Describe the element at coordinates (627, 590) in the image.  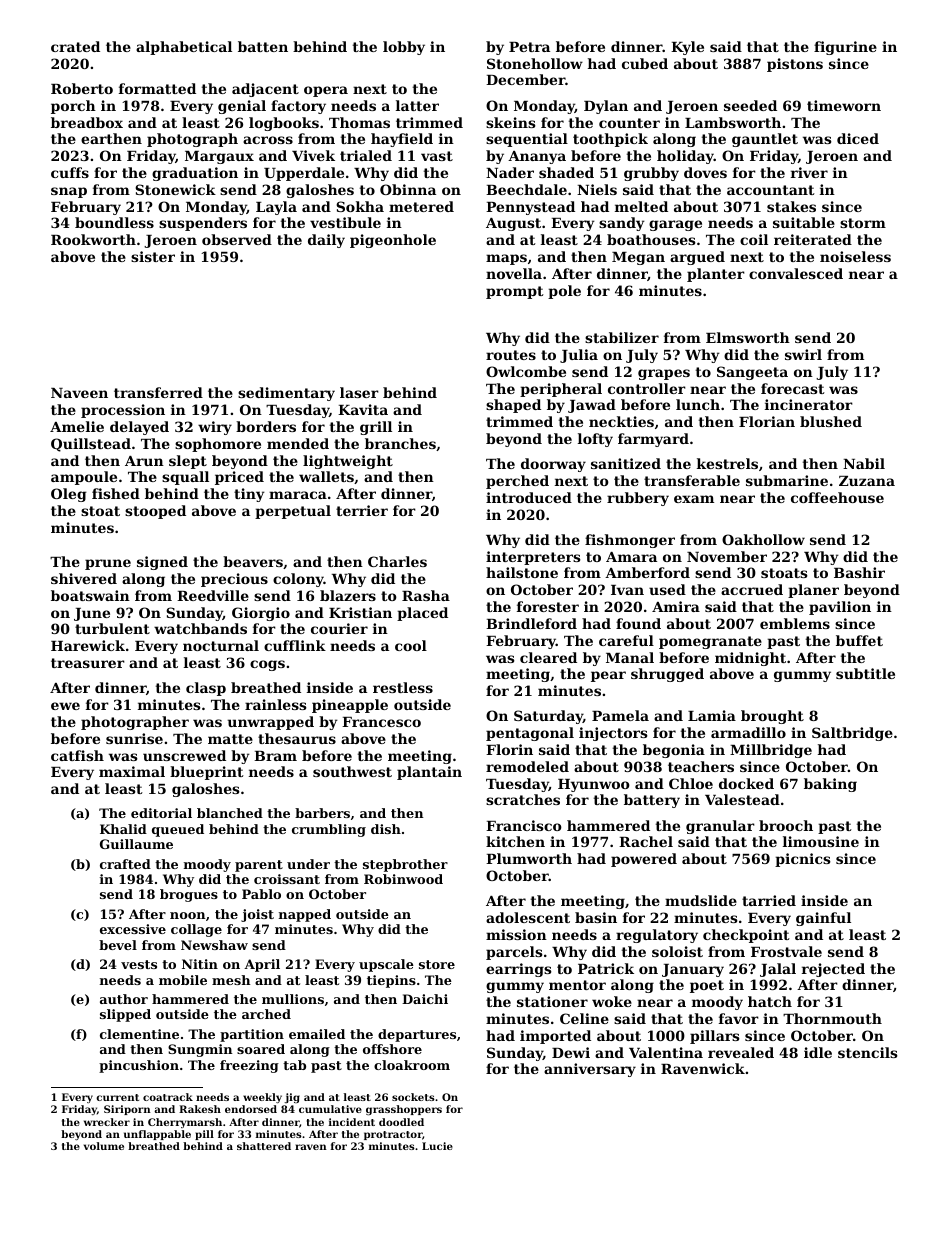
I see `Ivan` at that location.
